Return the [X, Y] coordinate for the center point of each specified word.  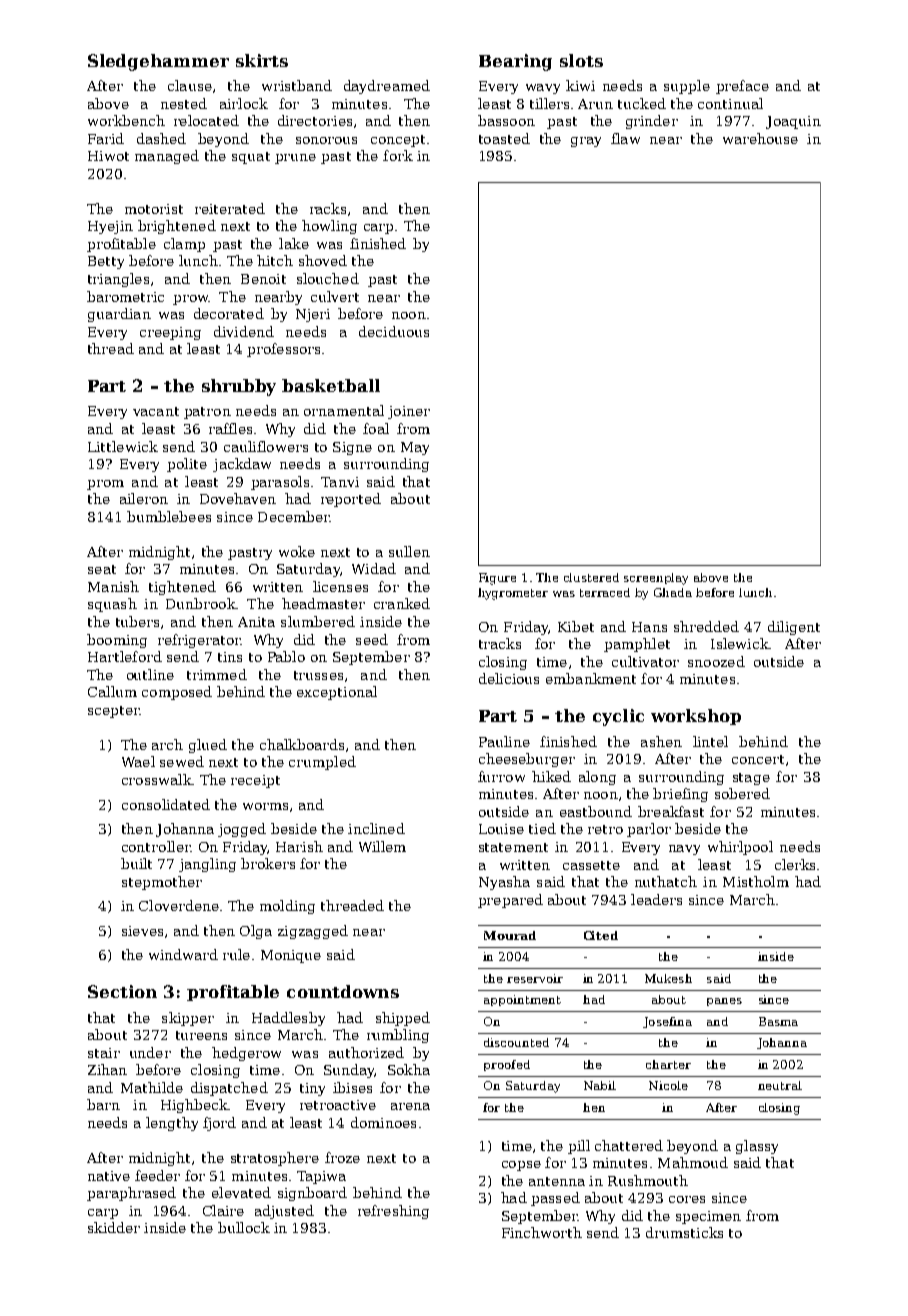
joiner [409, 412]
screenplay [656, 579]
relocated [206, 120]
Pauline [504, 741]
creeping [170, 333]
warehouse [760, 138]
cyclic [618, 717]
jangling [207, 865]
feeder [157, 1175]
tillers [549, 103]
